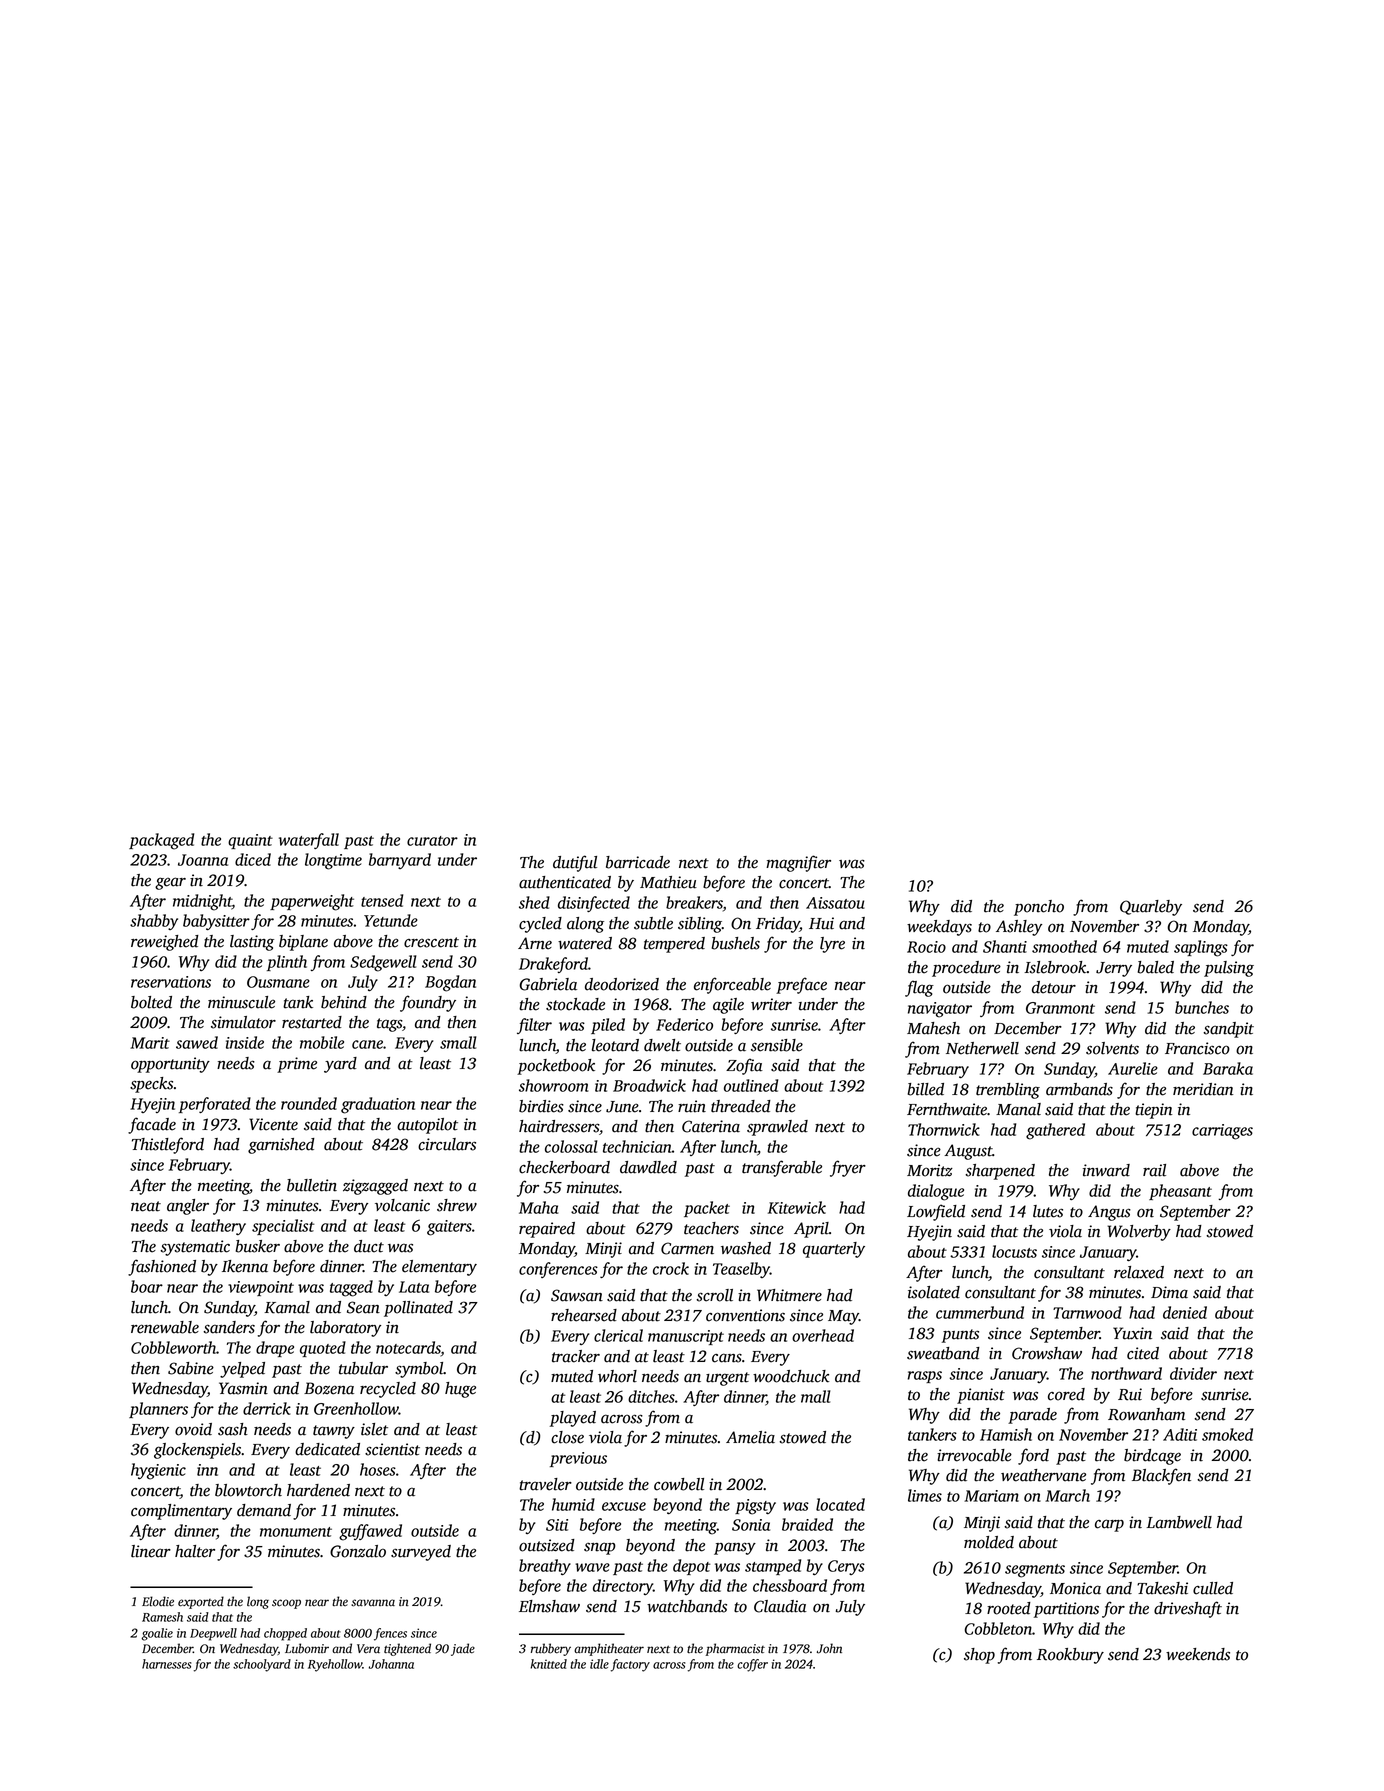  What do you see at coordinates (286, 1604) in the page?
I see `scoop` at bounding box center [286, 1604].
